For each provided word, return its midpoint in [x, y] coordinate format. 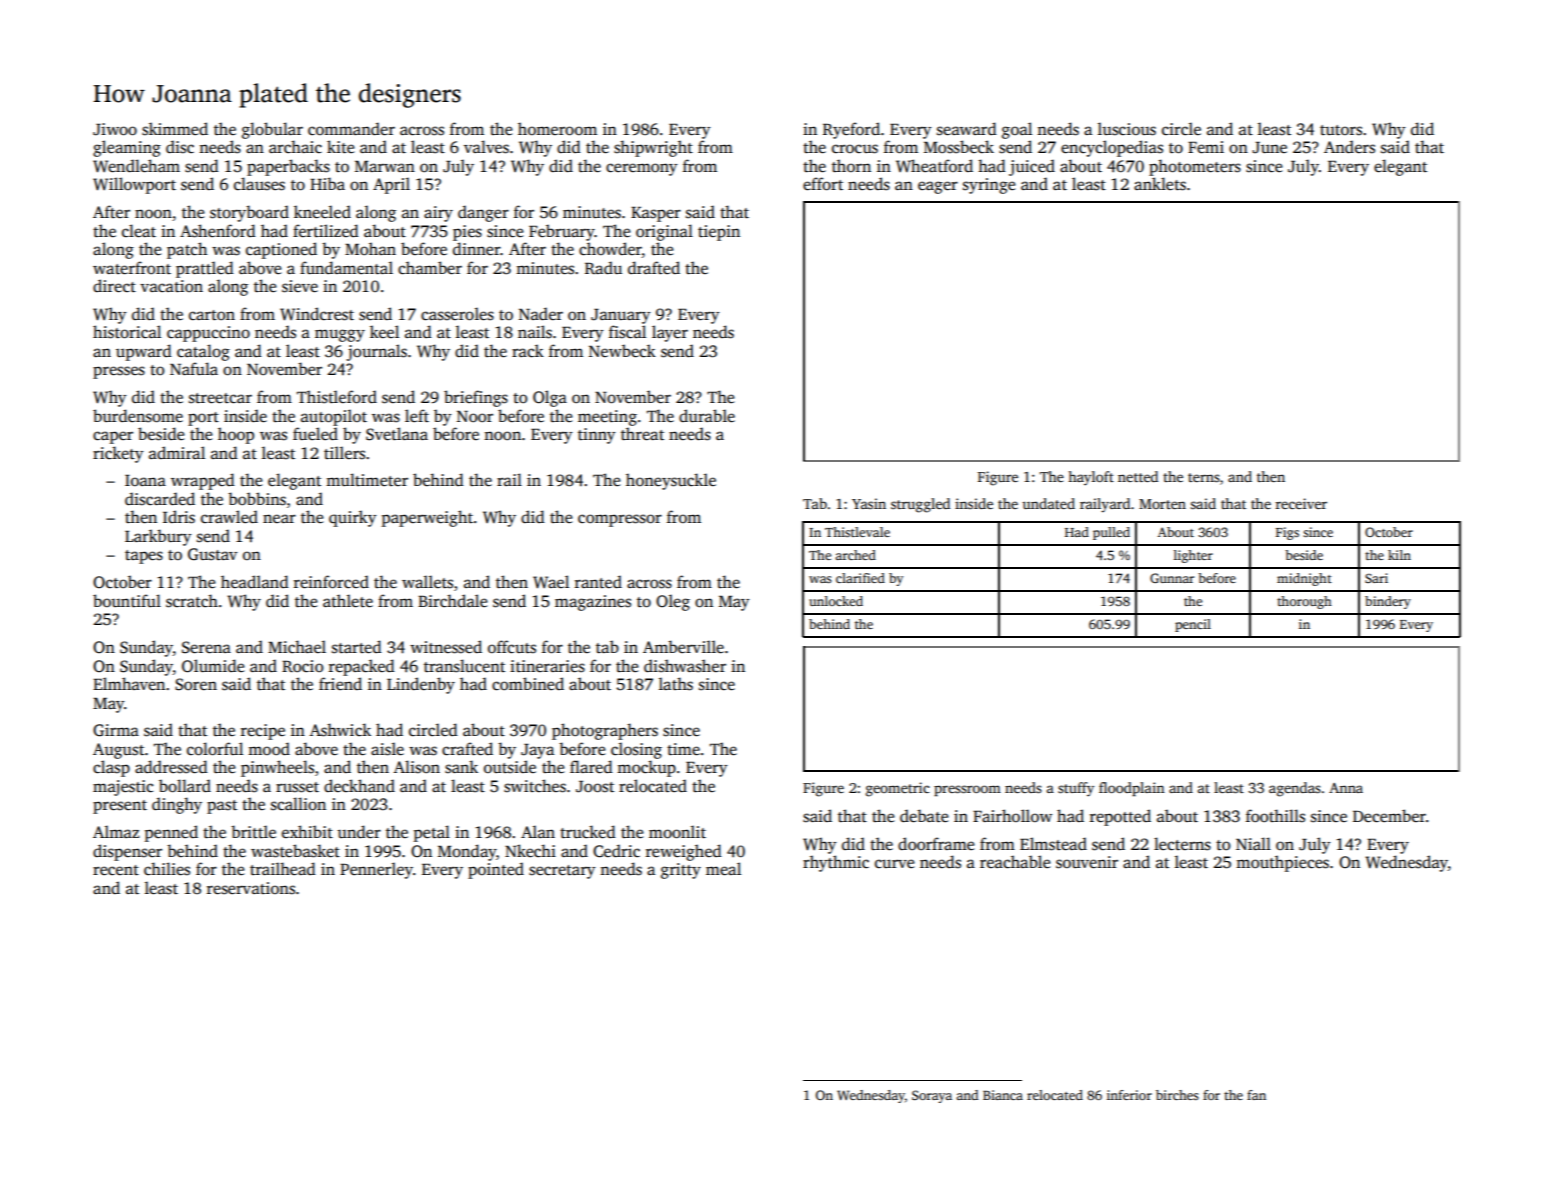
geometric [898, 789]
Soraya [932, 1096]
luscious [1127, 129]
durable [707, 416]
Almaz [116, 831]
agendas [1295, 789]
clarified [860, 578]
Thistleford [337, 397]
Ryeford [851, 130]
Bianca [1003, 1095]
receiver [1301, 503]
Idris [179, 517]
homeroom [557, 129]
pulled [1111, 533]
